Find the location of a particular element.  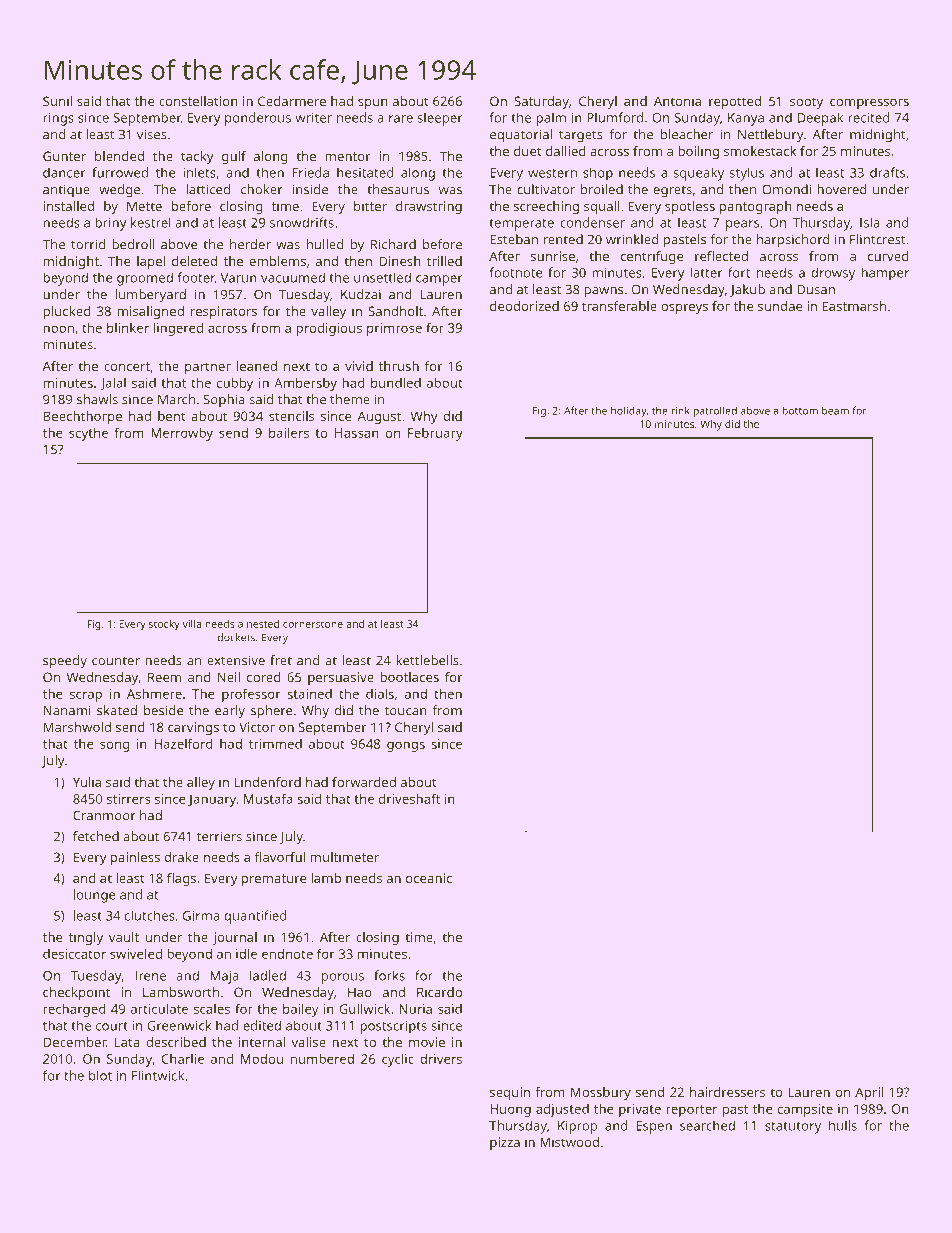

gongs is located at coordinates (406, 746).
